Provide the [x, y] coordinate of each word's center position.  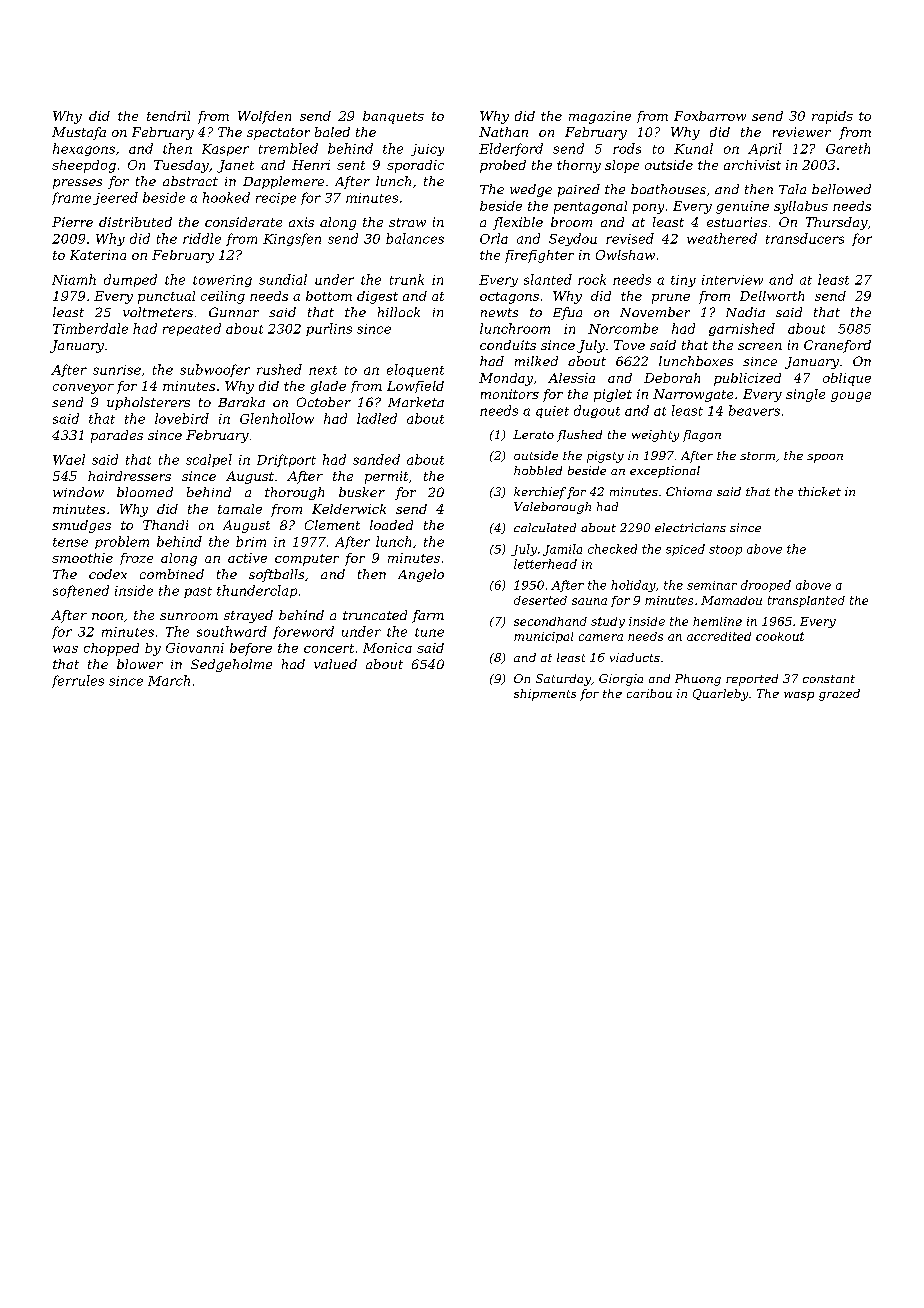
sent [351, 165]
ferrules [78, 681]
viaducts [635, 657]
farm [428, 616]
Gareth [848, 148]
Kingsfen [292, 239]
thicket [819, 491]
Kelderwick [349, 509]
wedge [531, 190]
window [78, 492]
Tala [792, 189]
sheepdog [84, 166]
